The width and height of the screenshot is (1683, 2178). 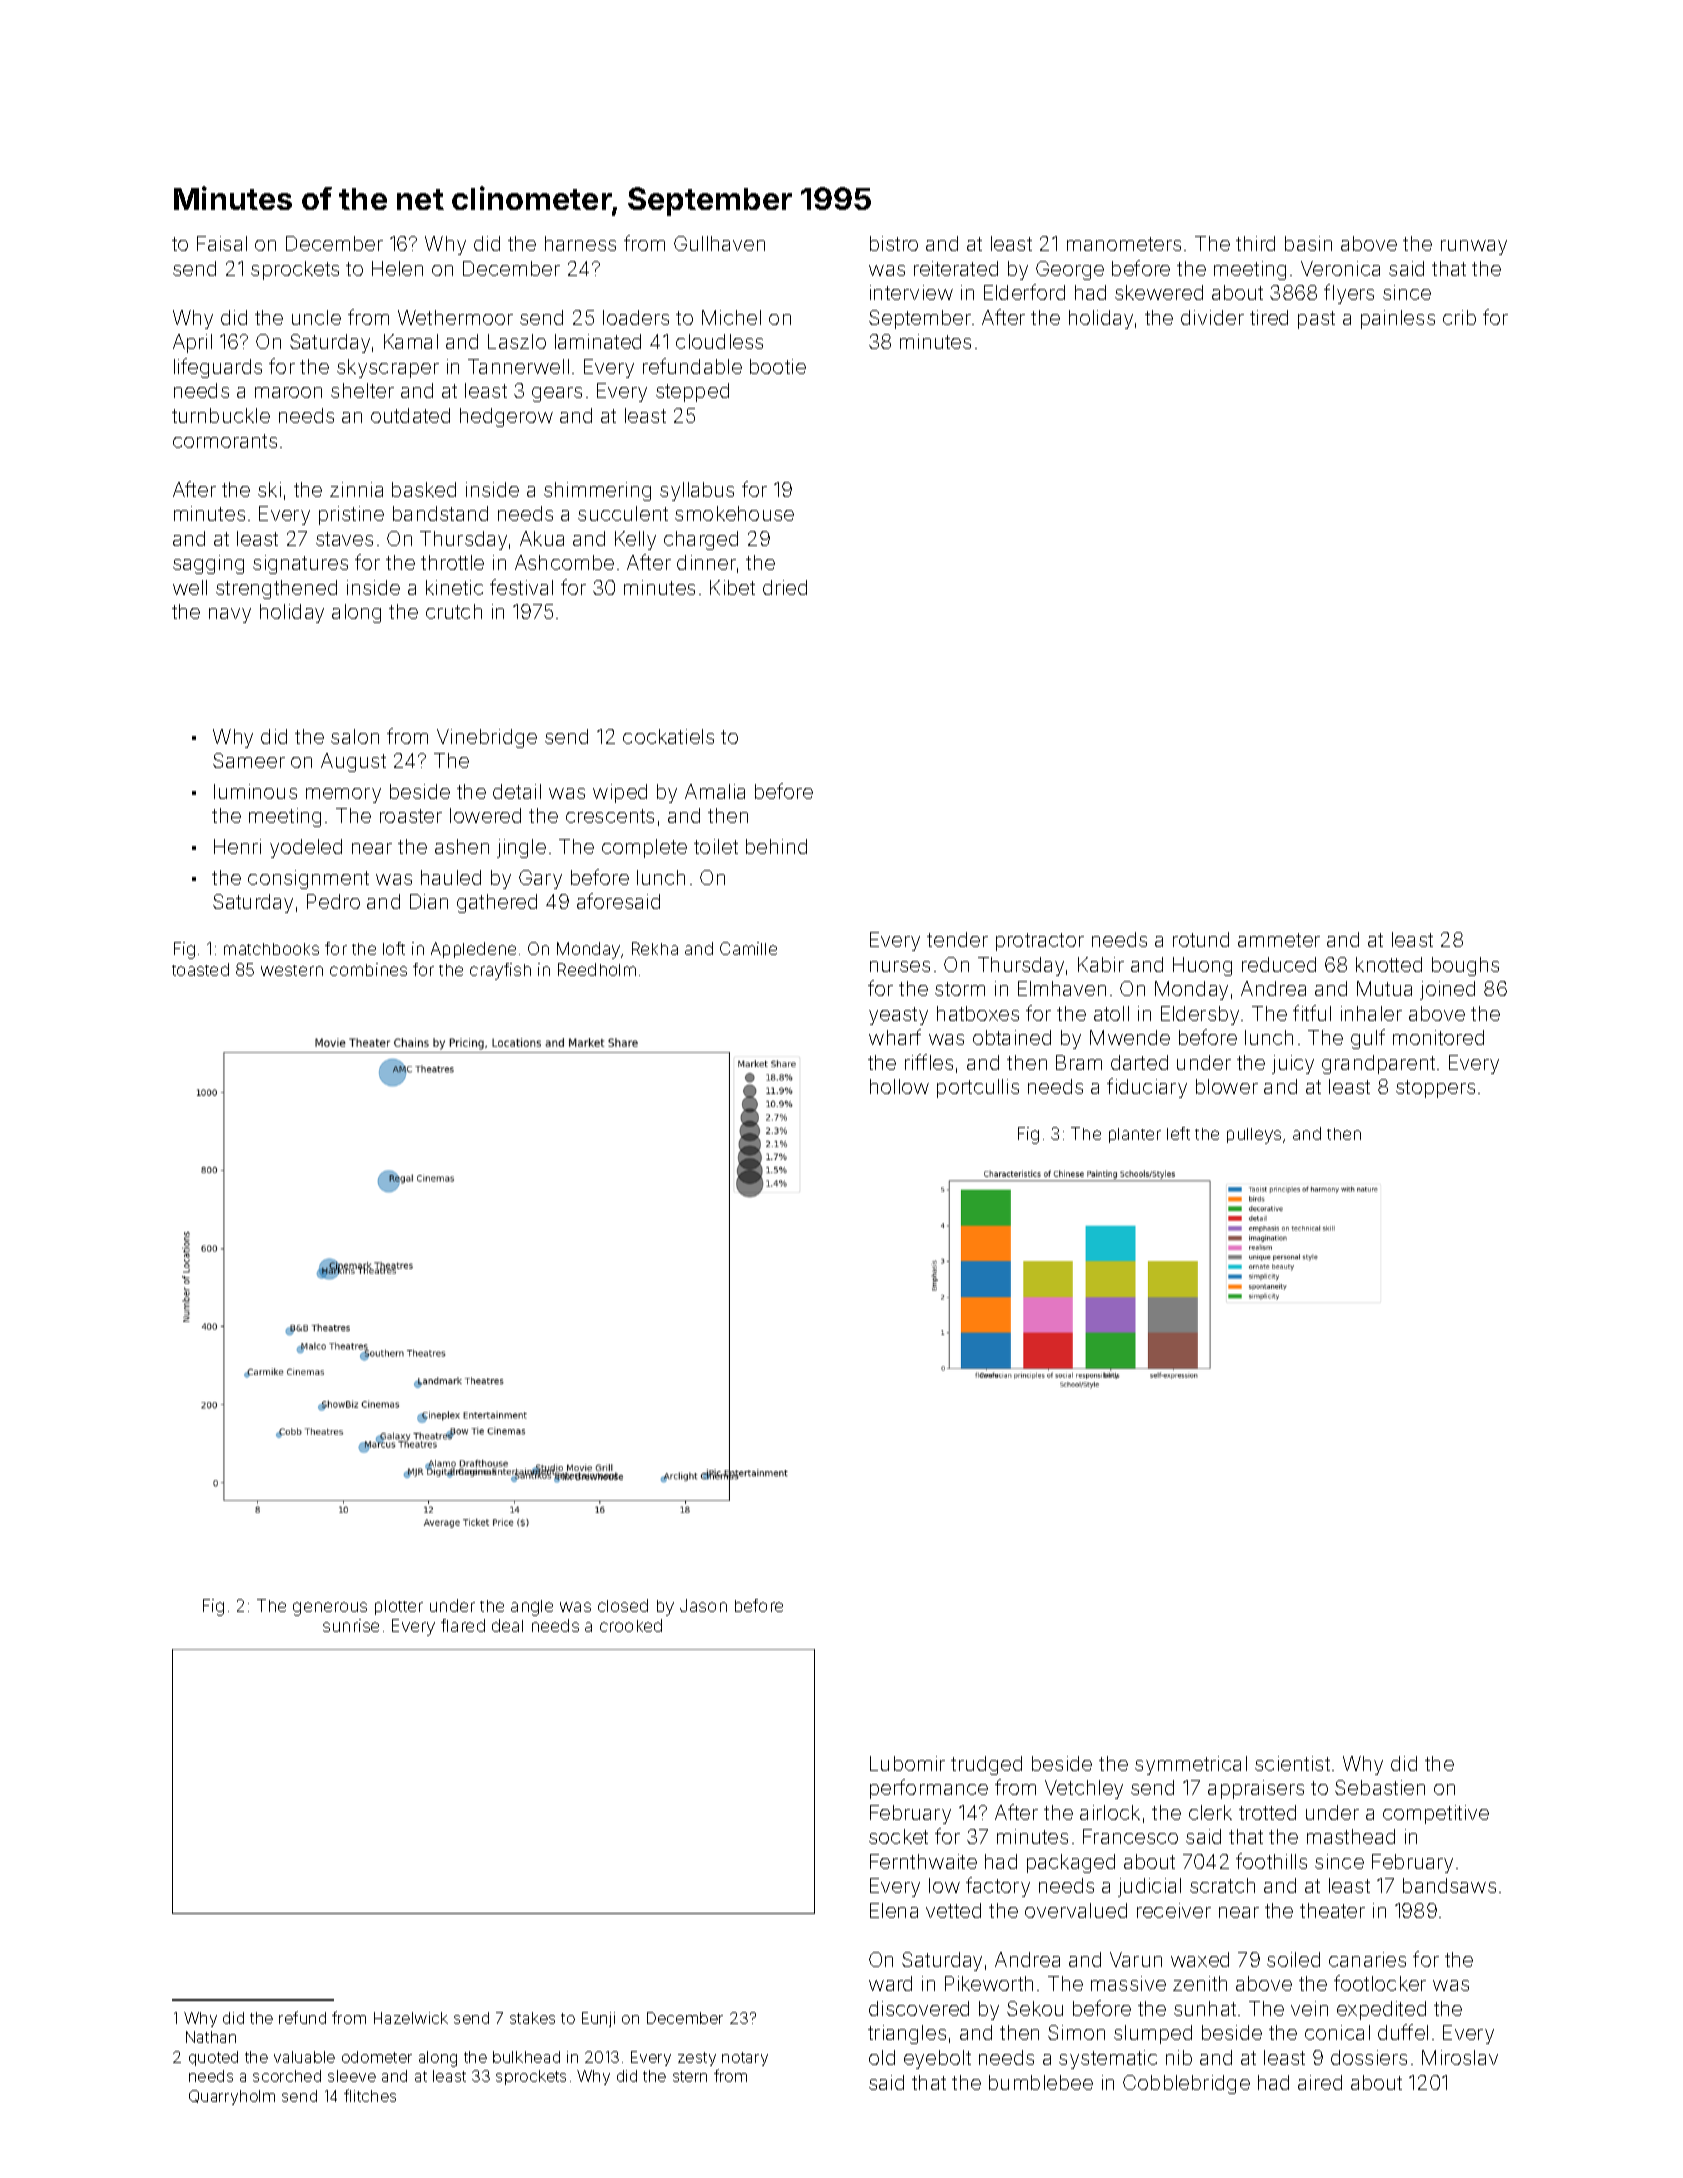 I want to click on Jason, so click(x=703, y=1605).
